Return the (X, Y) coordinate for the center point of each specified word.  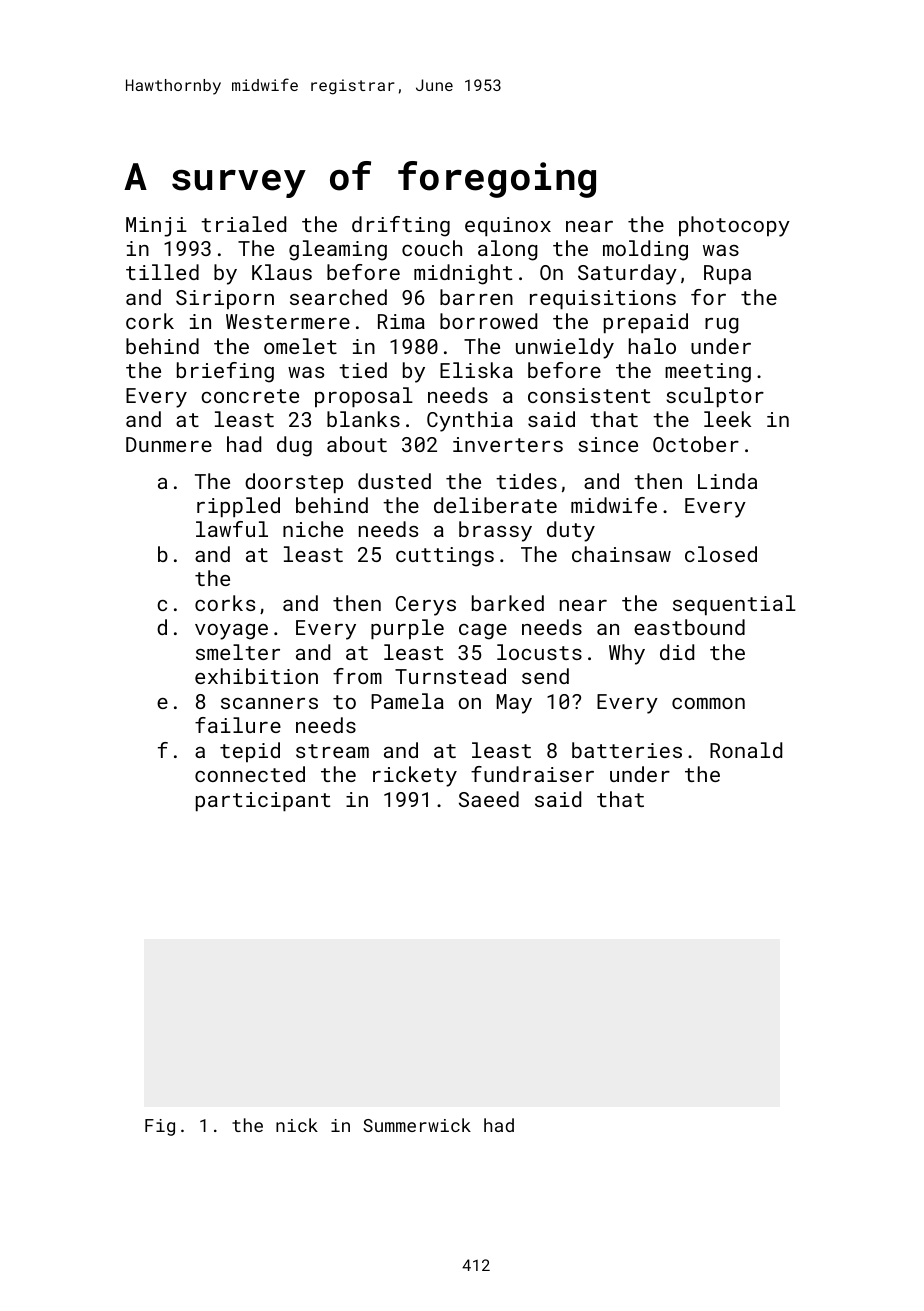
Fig (160, 1127)
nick (297, 1125)
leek (727, 419)
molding (645, 250)
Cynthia (470, 421)
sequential (734, 605)
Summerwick (417, 1125)
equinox (508, 226)
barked (508, 603)
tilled (162, 272)
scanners (269, 703)
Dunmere (169, 444)
